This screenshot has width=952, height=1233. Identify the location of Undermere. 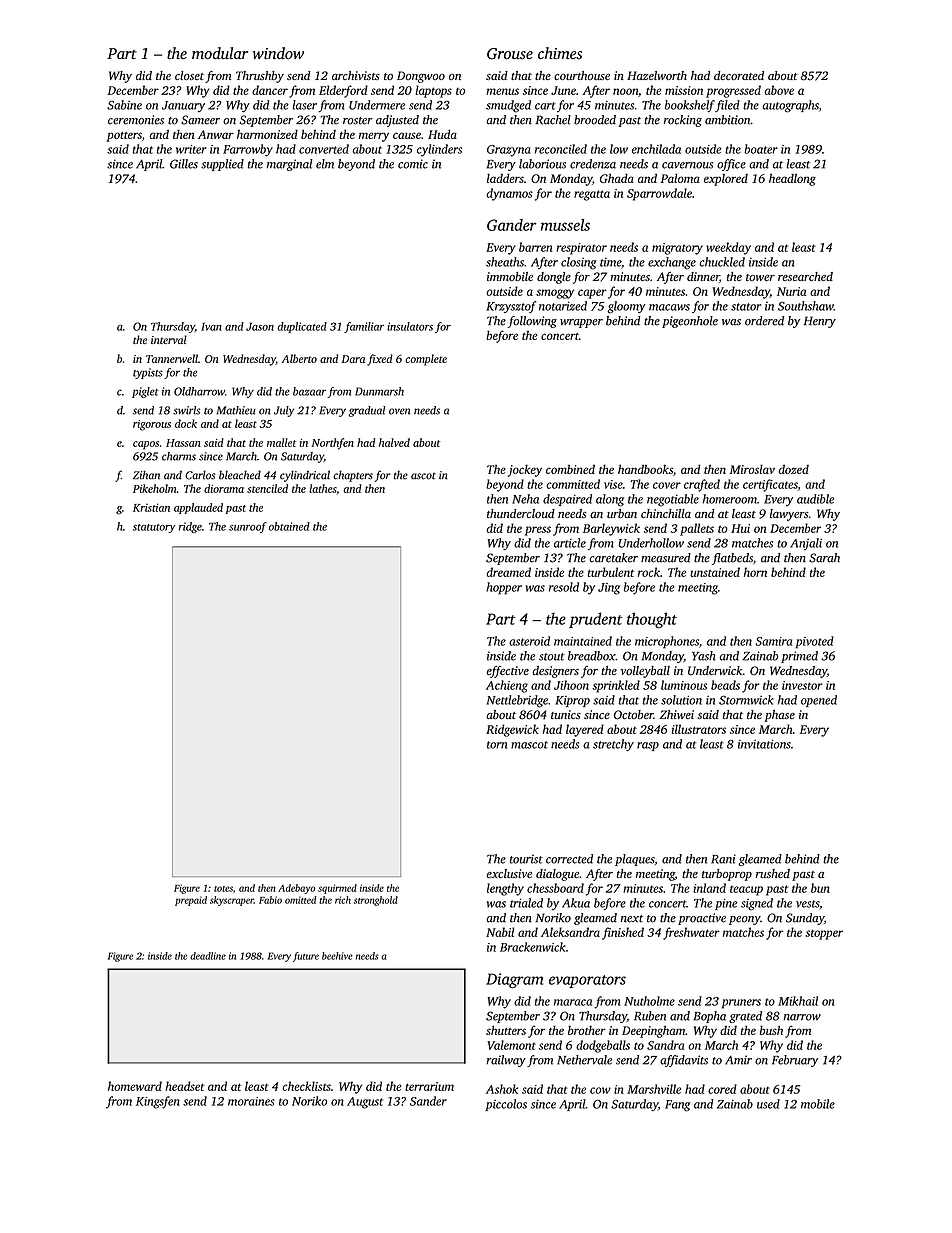
(377, 105).
